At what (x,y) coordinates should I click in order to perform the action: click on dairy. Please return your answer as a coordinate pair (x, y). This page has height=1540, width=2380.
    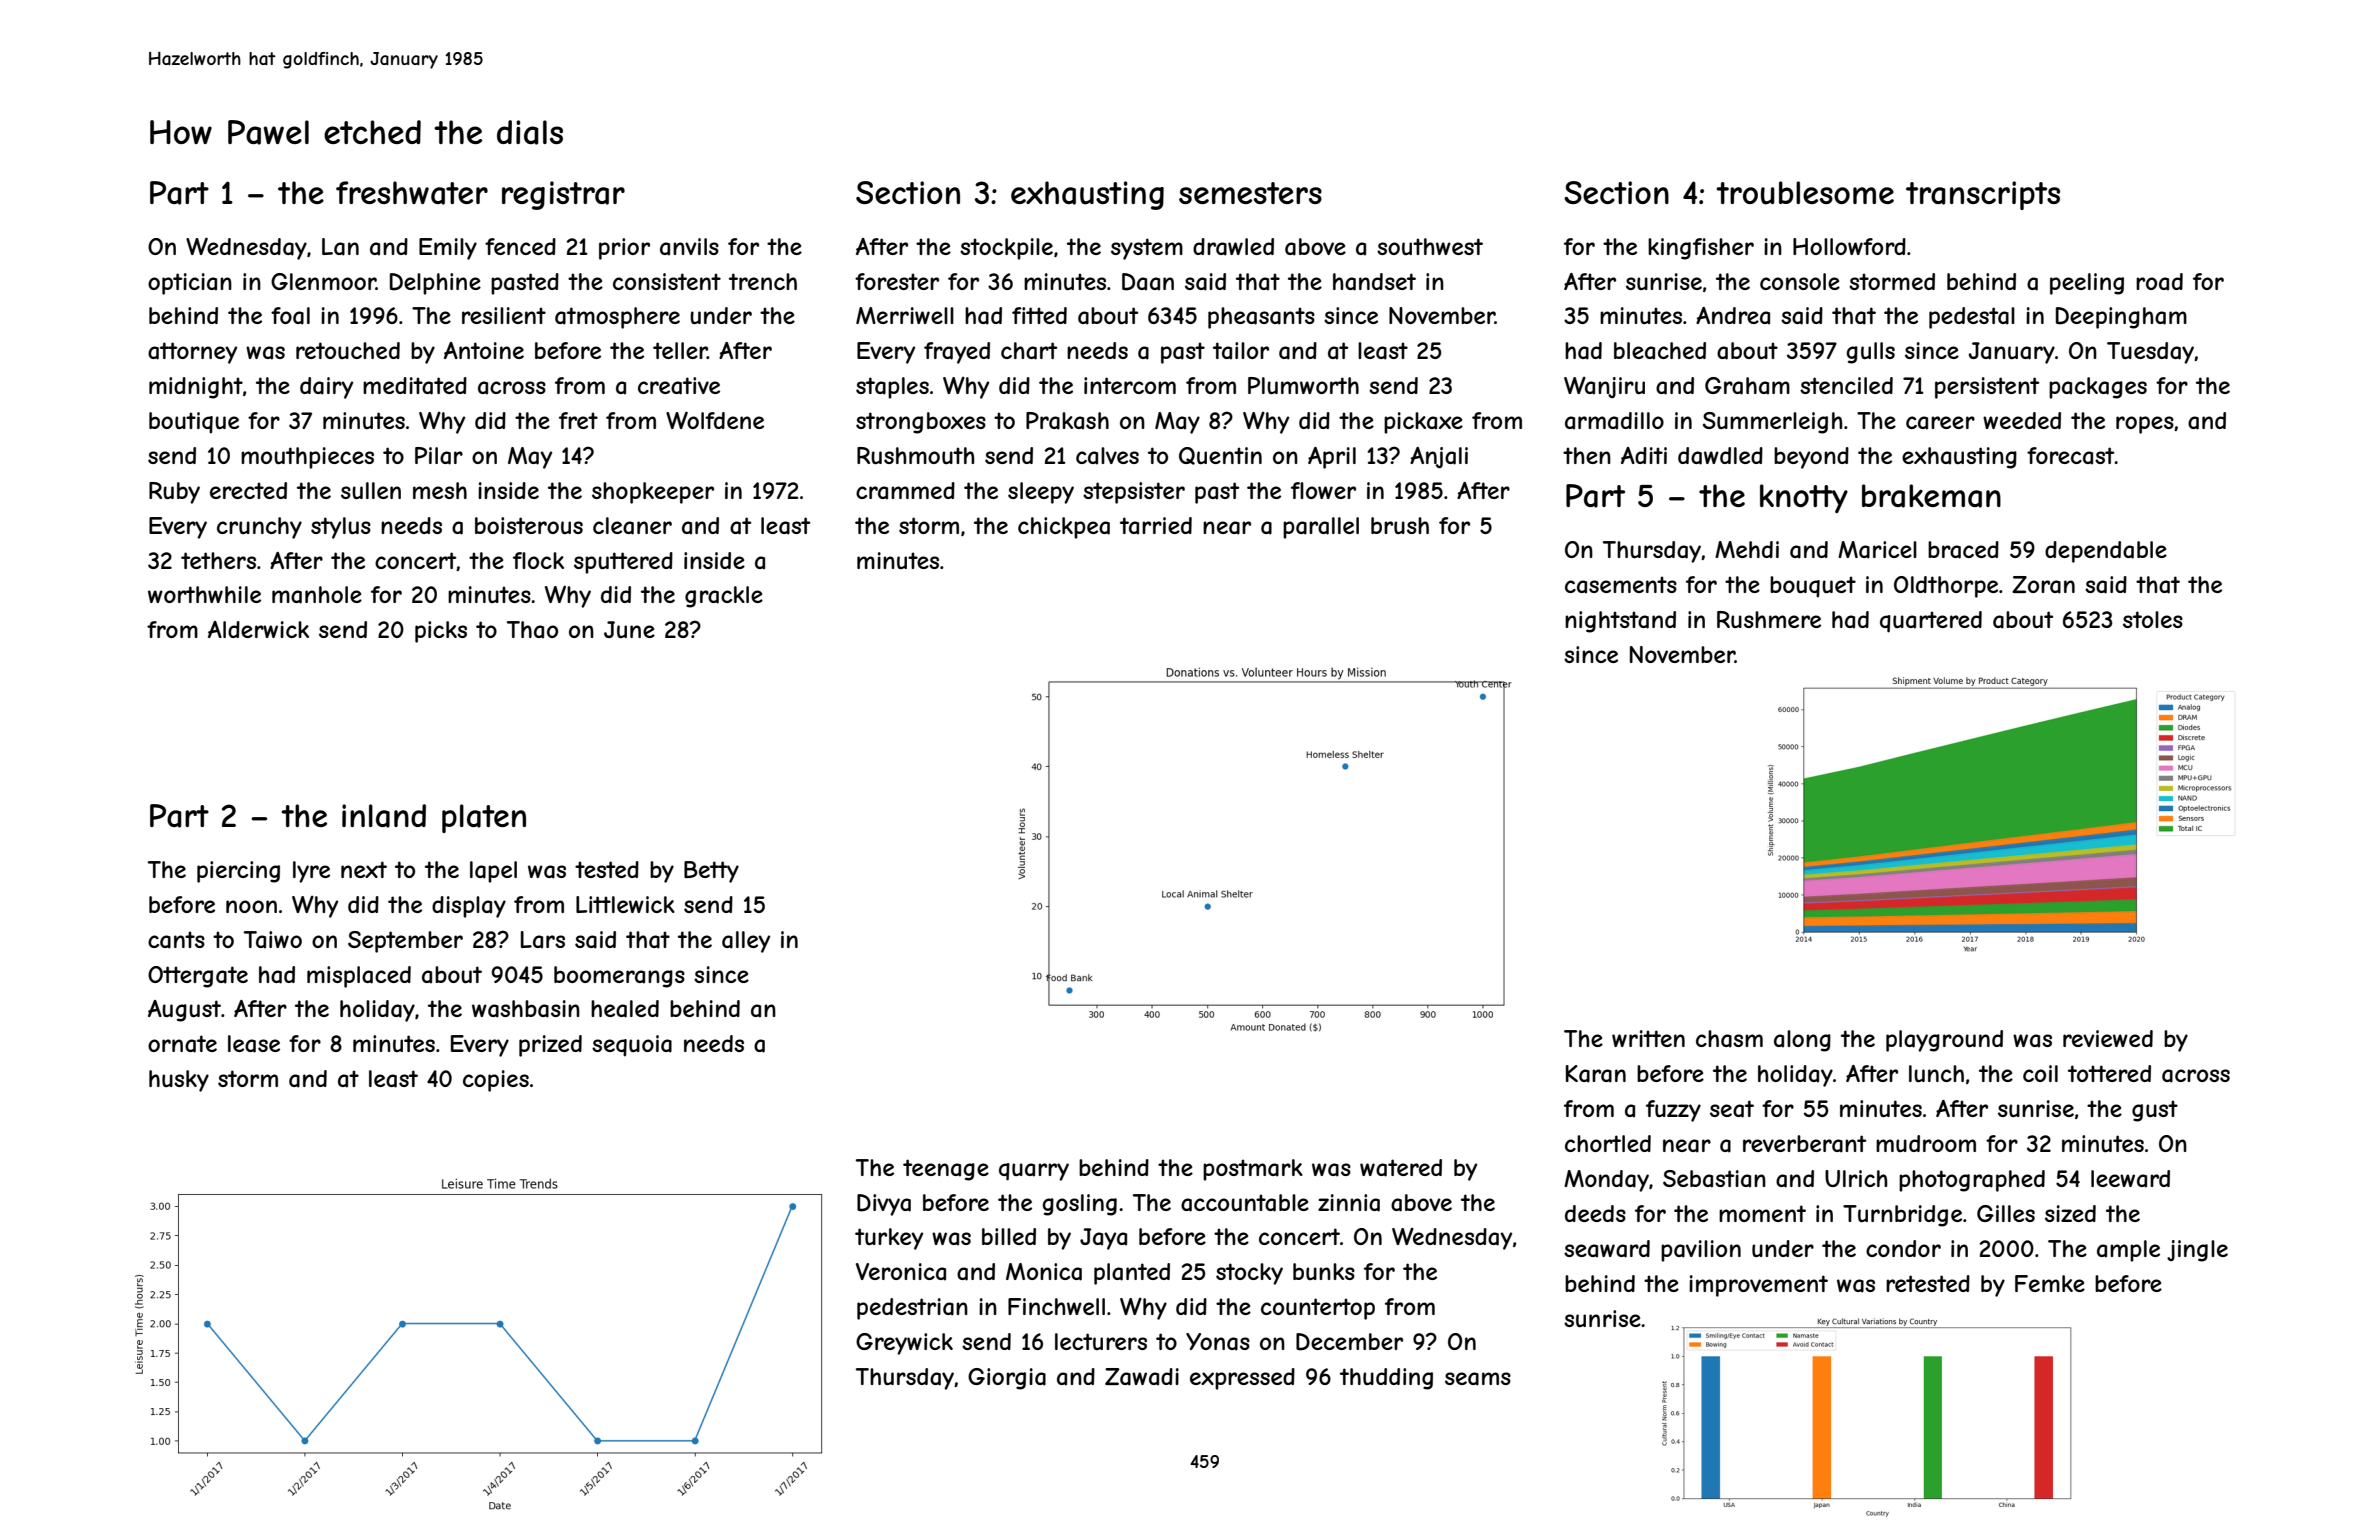
    Looking at the image, I should click on (326, 388).
